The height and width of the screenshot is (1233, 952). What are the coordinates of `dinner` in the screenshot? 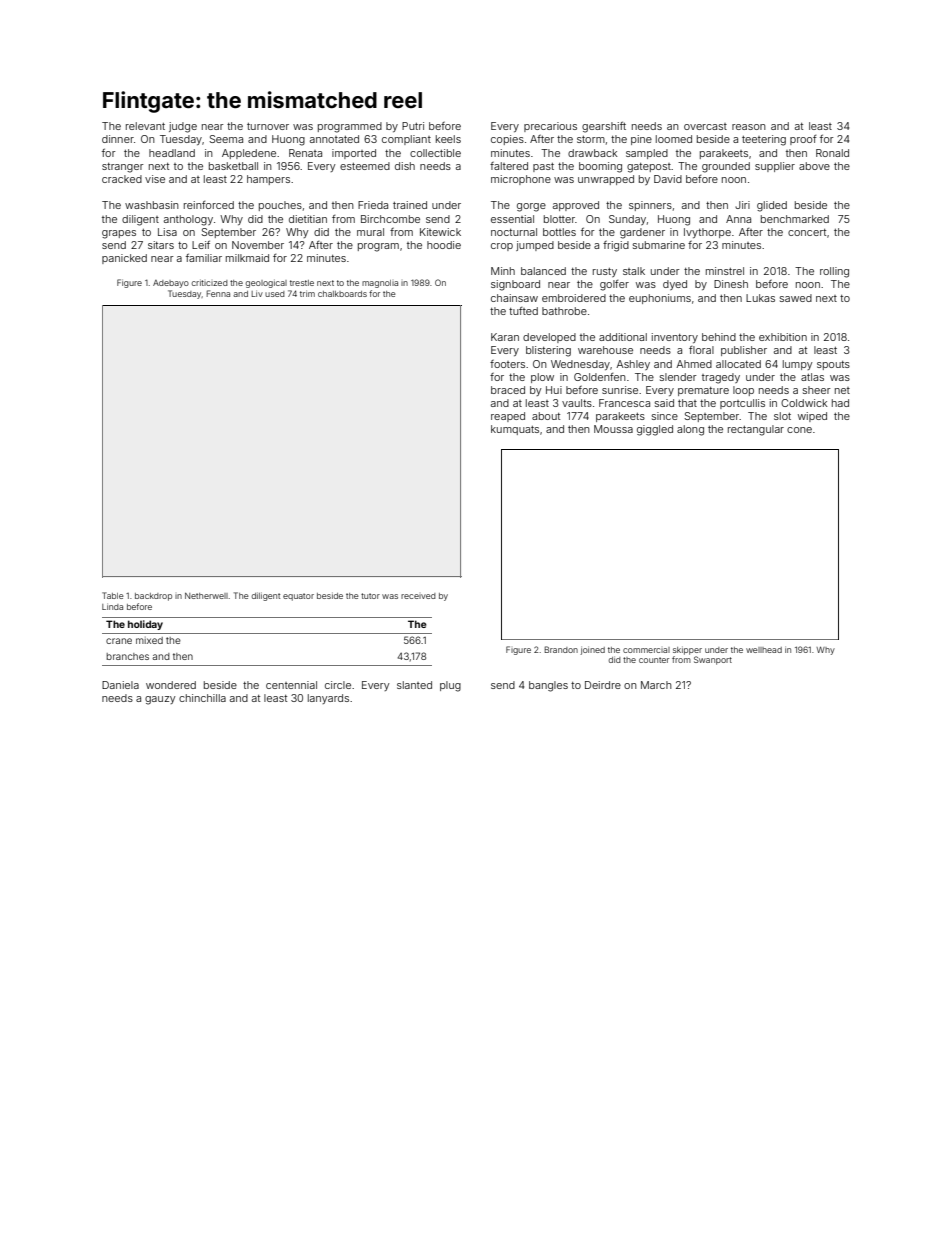 It's located at (118, 139).
